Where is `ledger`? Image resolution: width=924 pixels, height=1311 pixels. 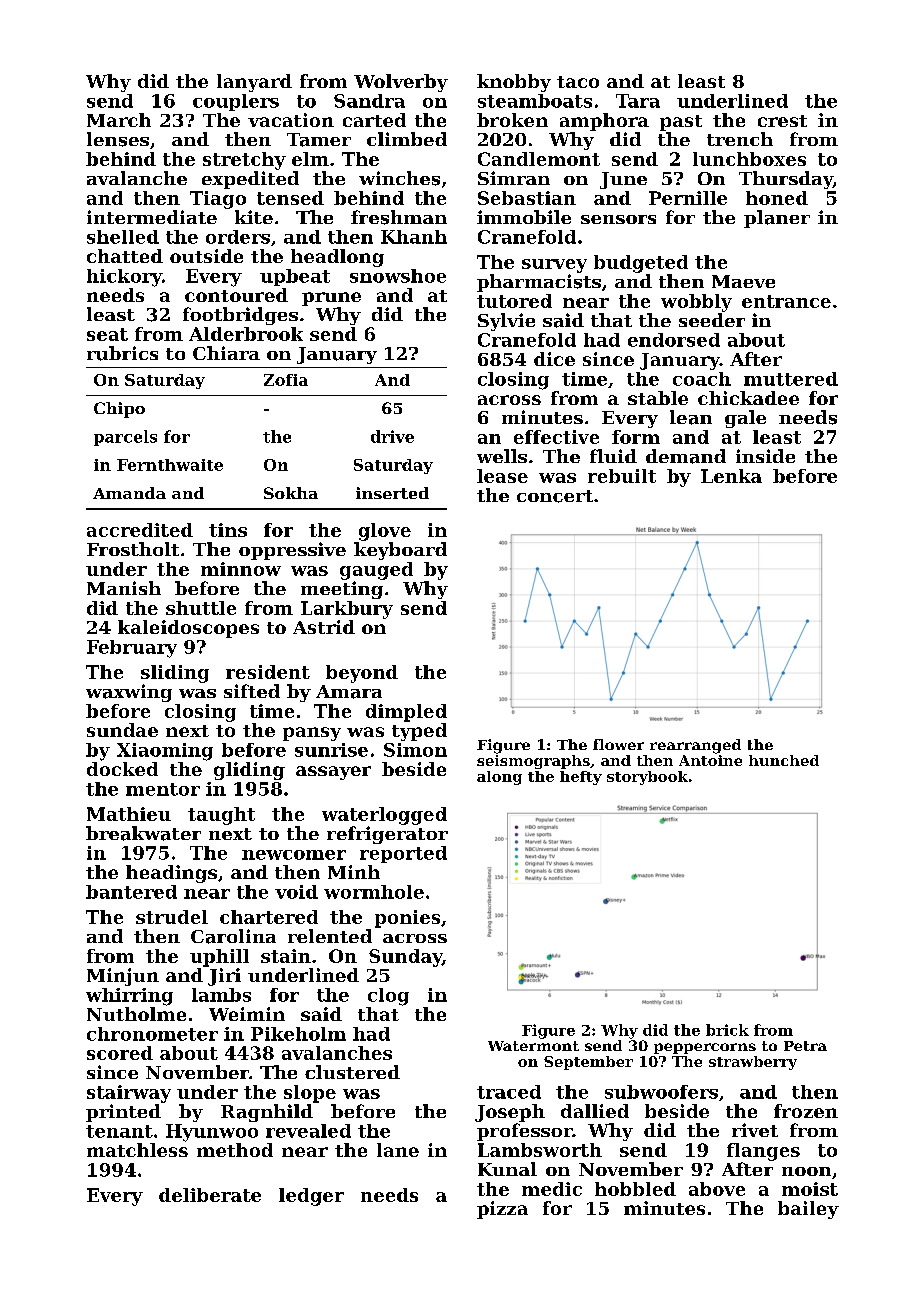 ledger is located at coordinates (311, 1197).
